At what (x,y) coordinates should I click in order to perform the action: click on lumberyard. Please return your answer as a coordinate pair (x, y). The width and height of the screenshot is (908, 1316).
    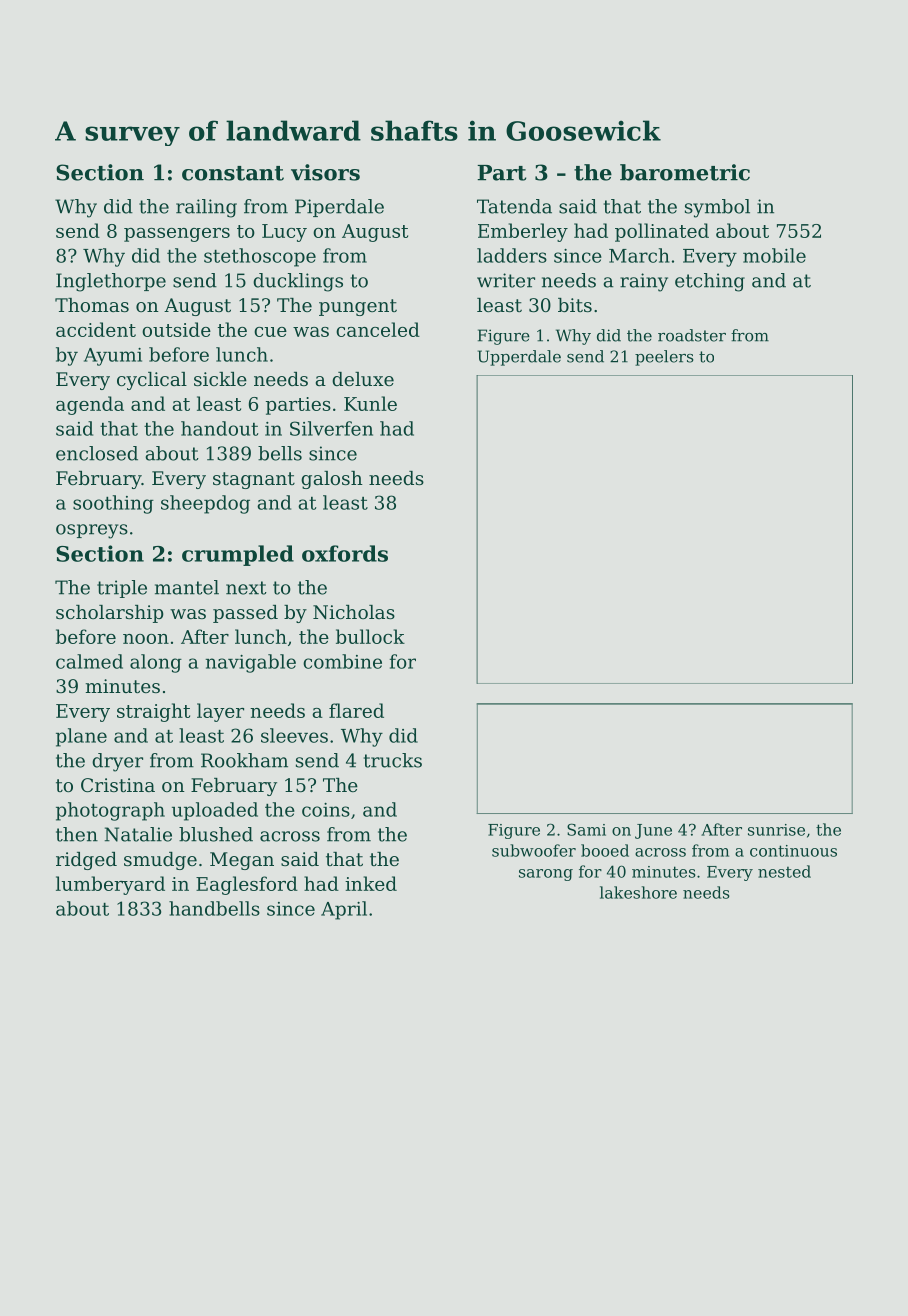
    Looking at the image, I should click on (110, 885).
